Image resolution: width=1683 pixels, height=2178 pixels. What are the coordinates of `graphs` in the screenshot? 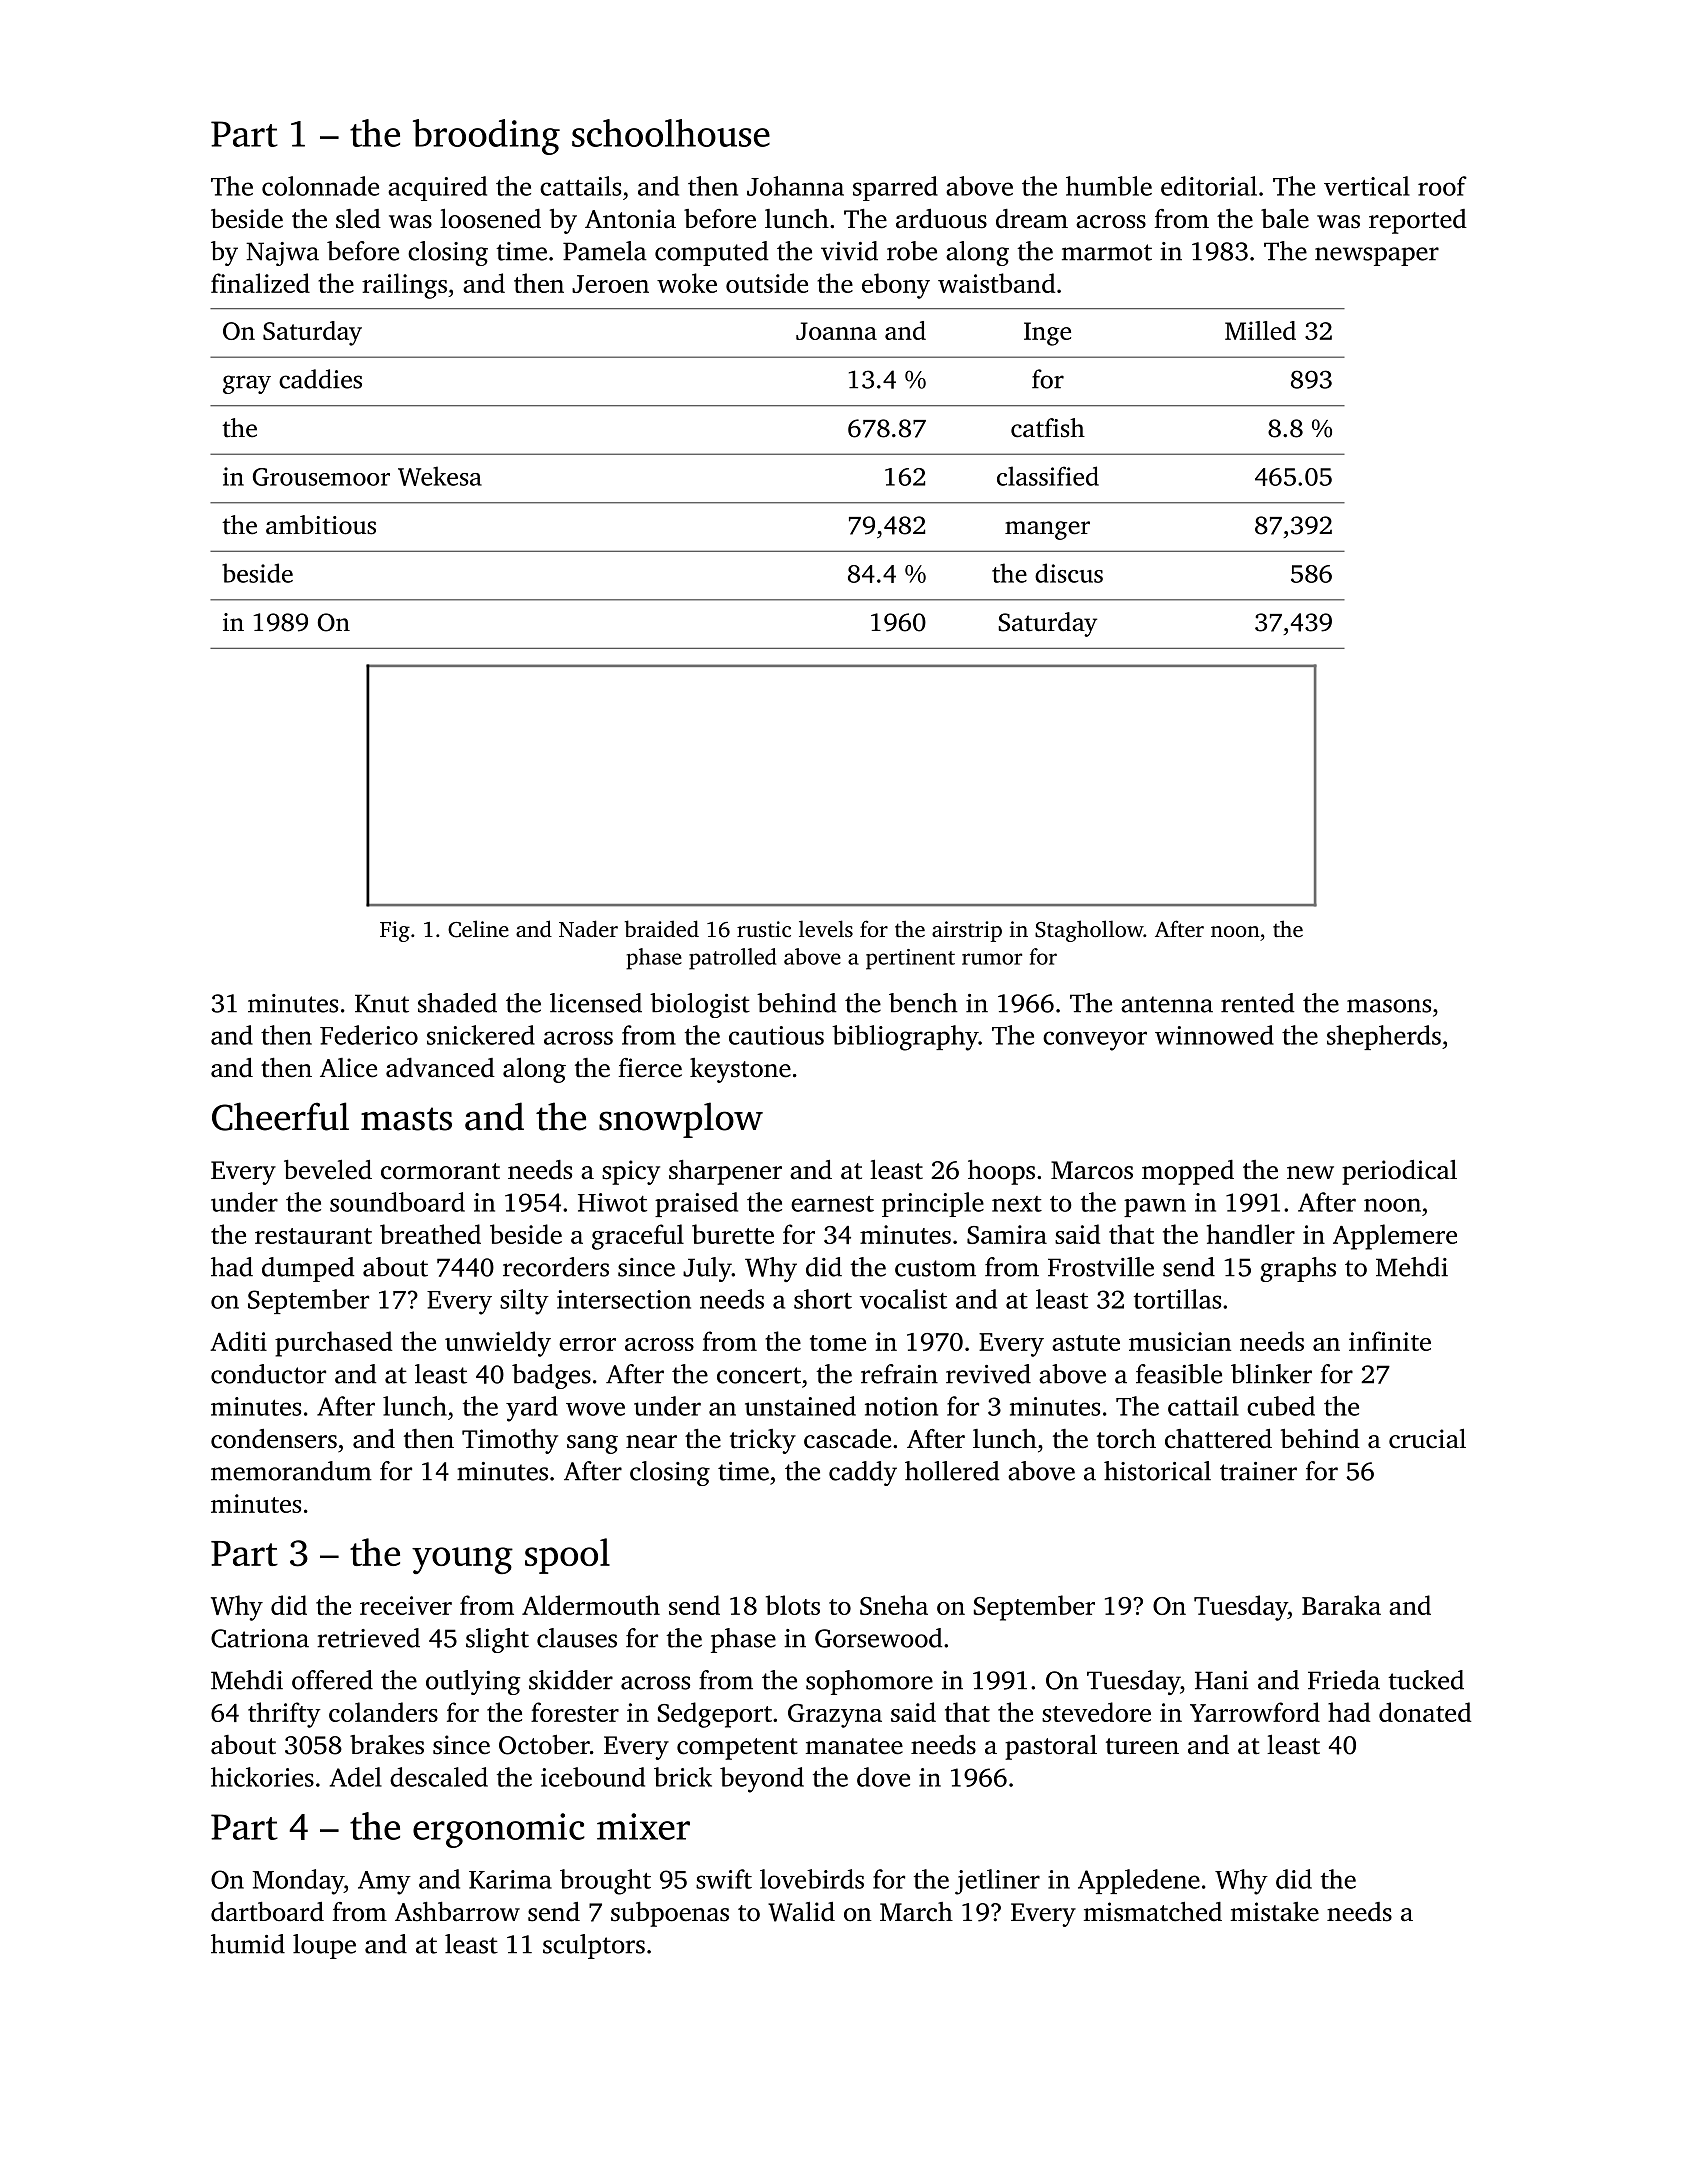 It's located at (1298, 1269).
